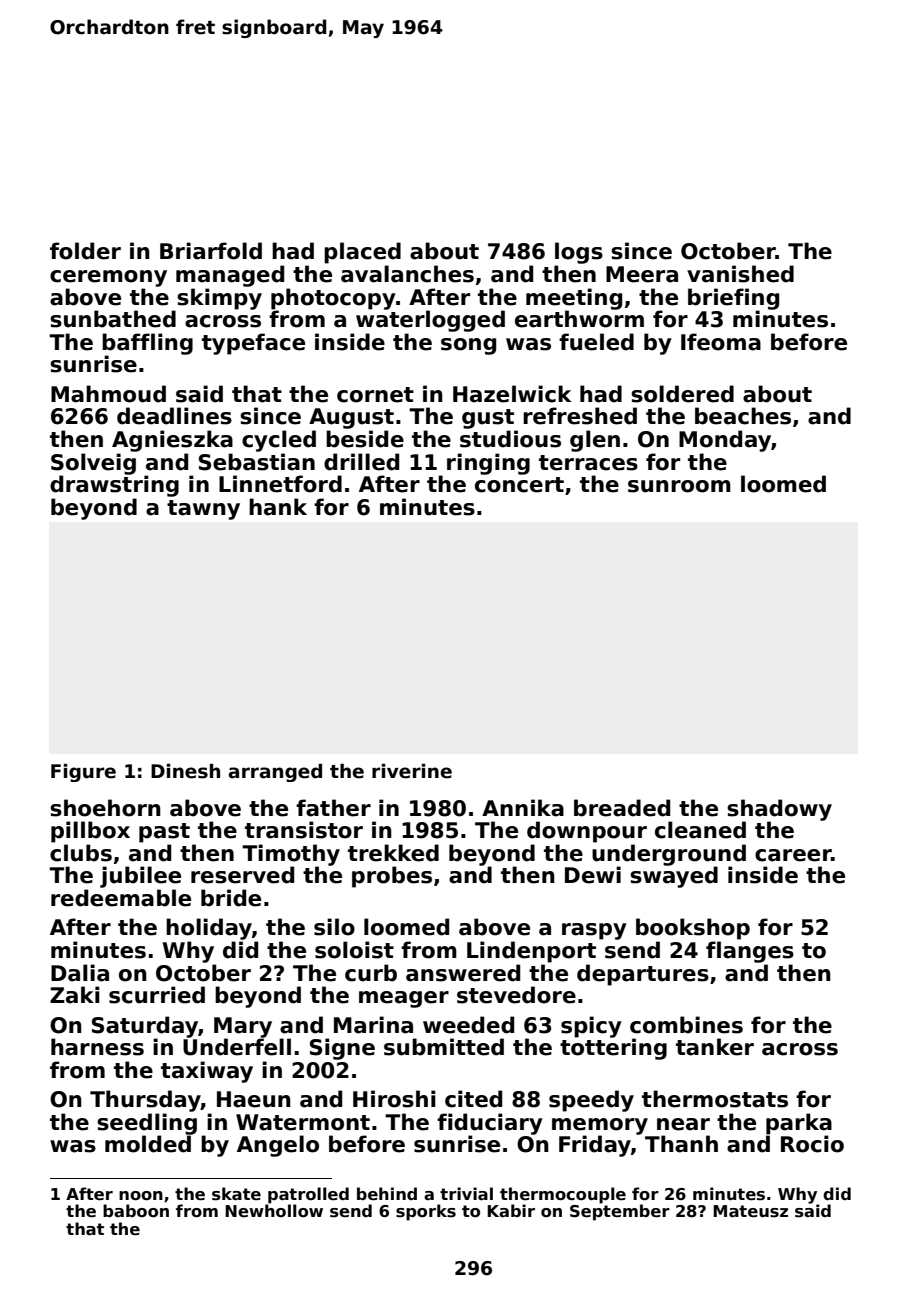  I want to click on Dalia, so click(80, 973).
